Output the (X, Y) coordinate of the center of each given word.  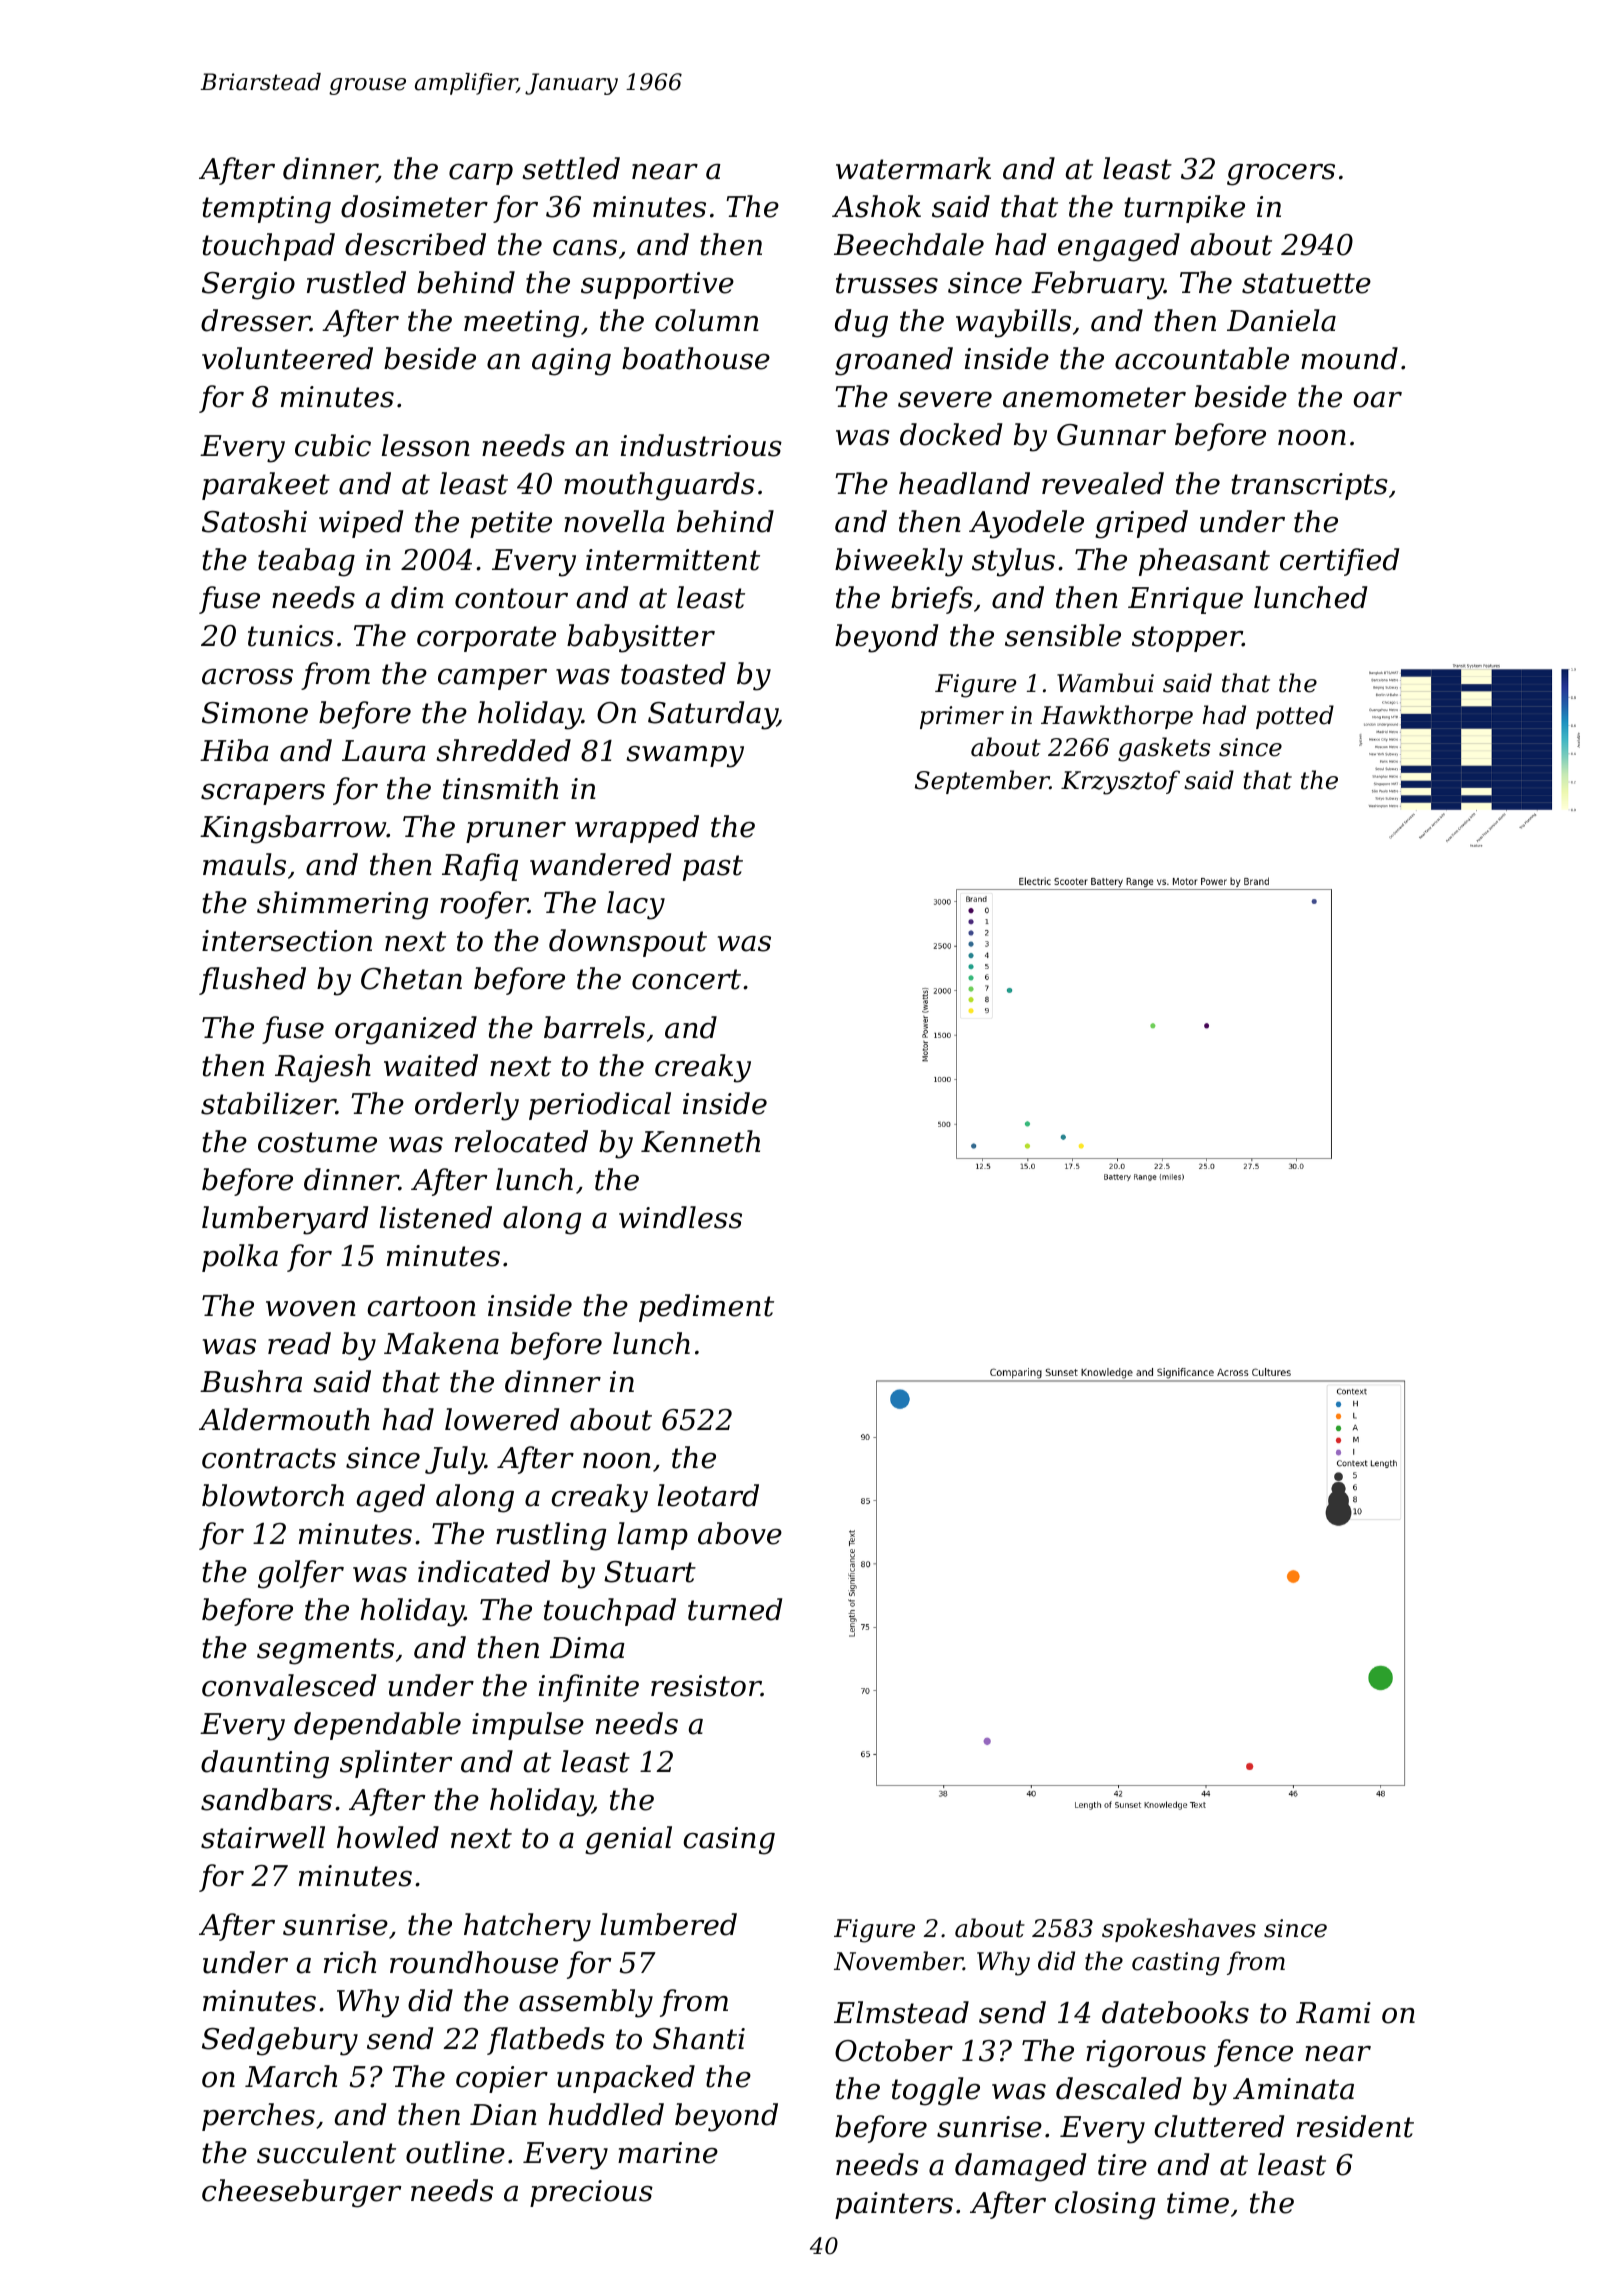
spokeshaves (1179, 1930)
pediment (706, 1308)
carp (481, 174)
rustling (551, 1536)
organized (406, 1030)
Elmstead (901, 2012)
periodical (600, 1106)
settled (571, 168)
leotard (708, 1495)
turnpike (1185, 209)
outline (455, 2152)
